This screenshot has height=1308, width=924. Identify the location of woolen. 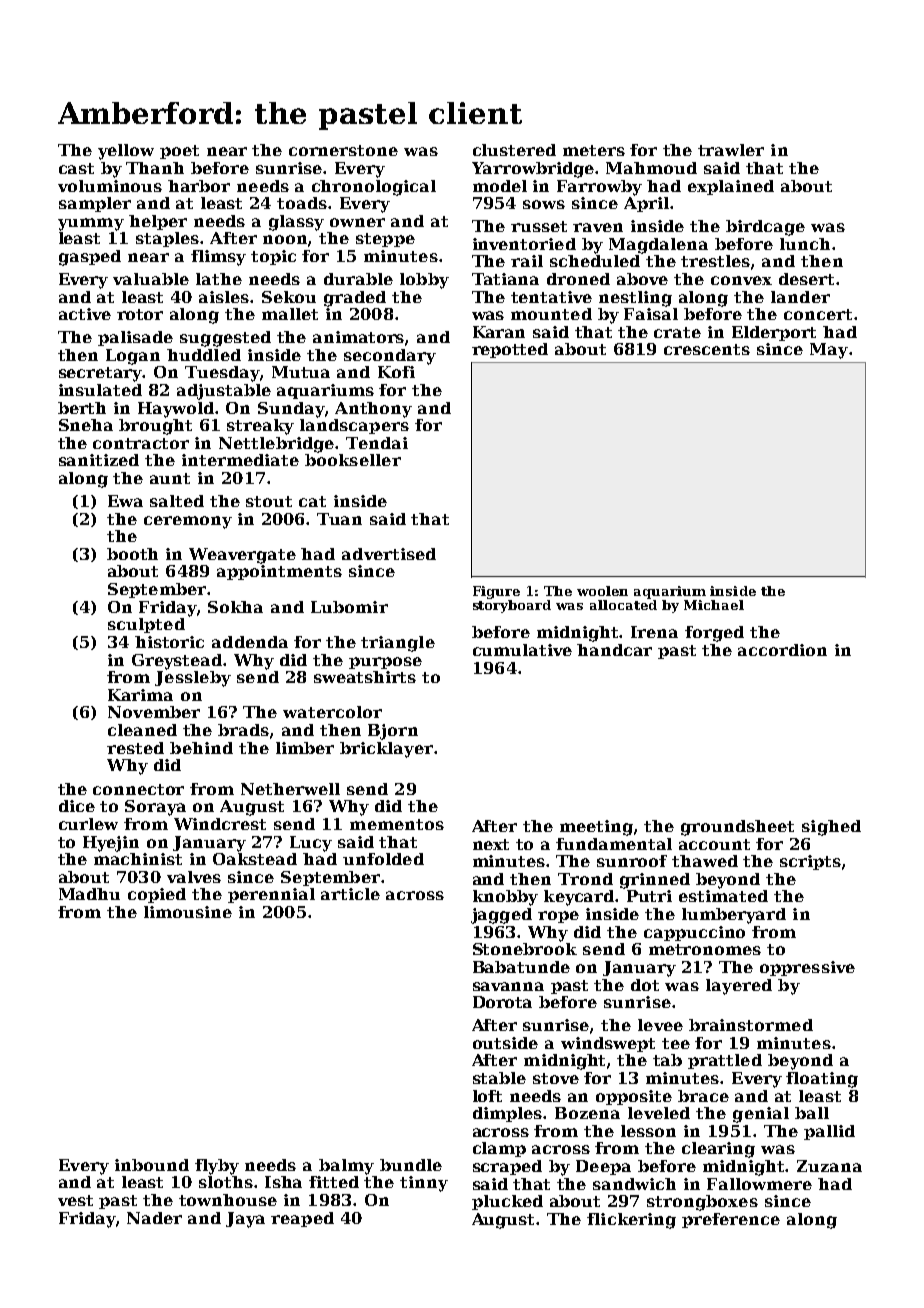
(602, 591).
